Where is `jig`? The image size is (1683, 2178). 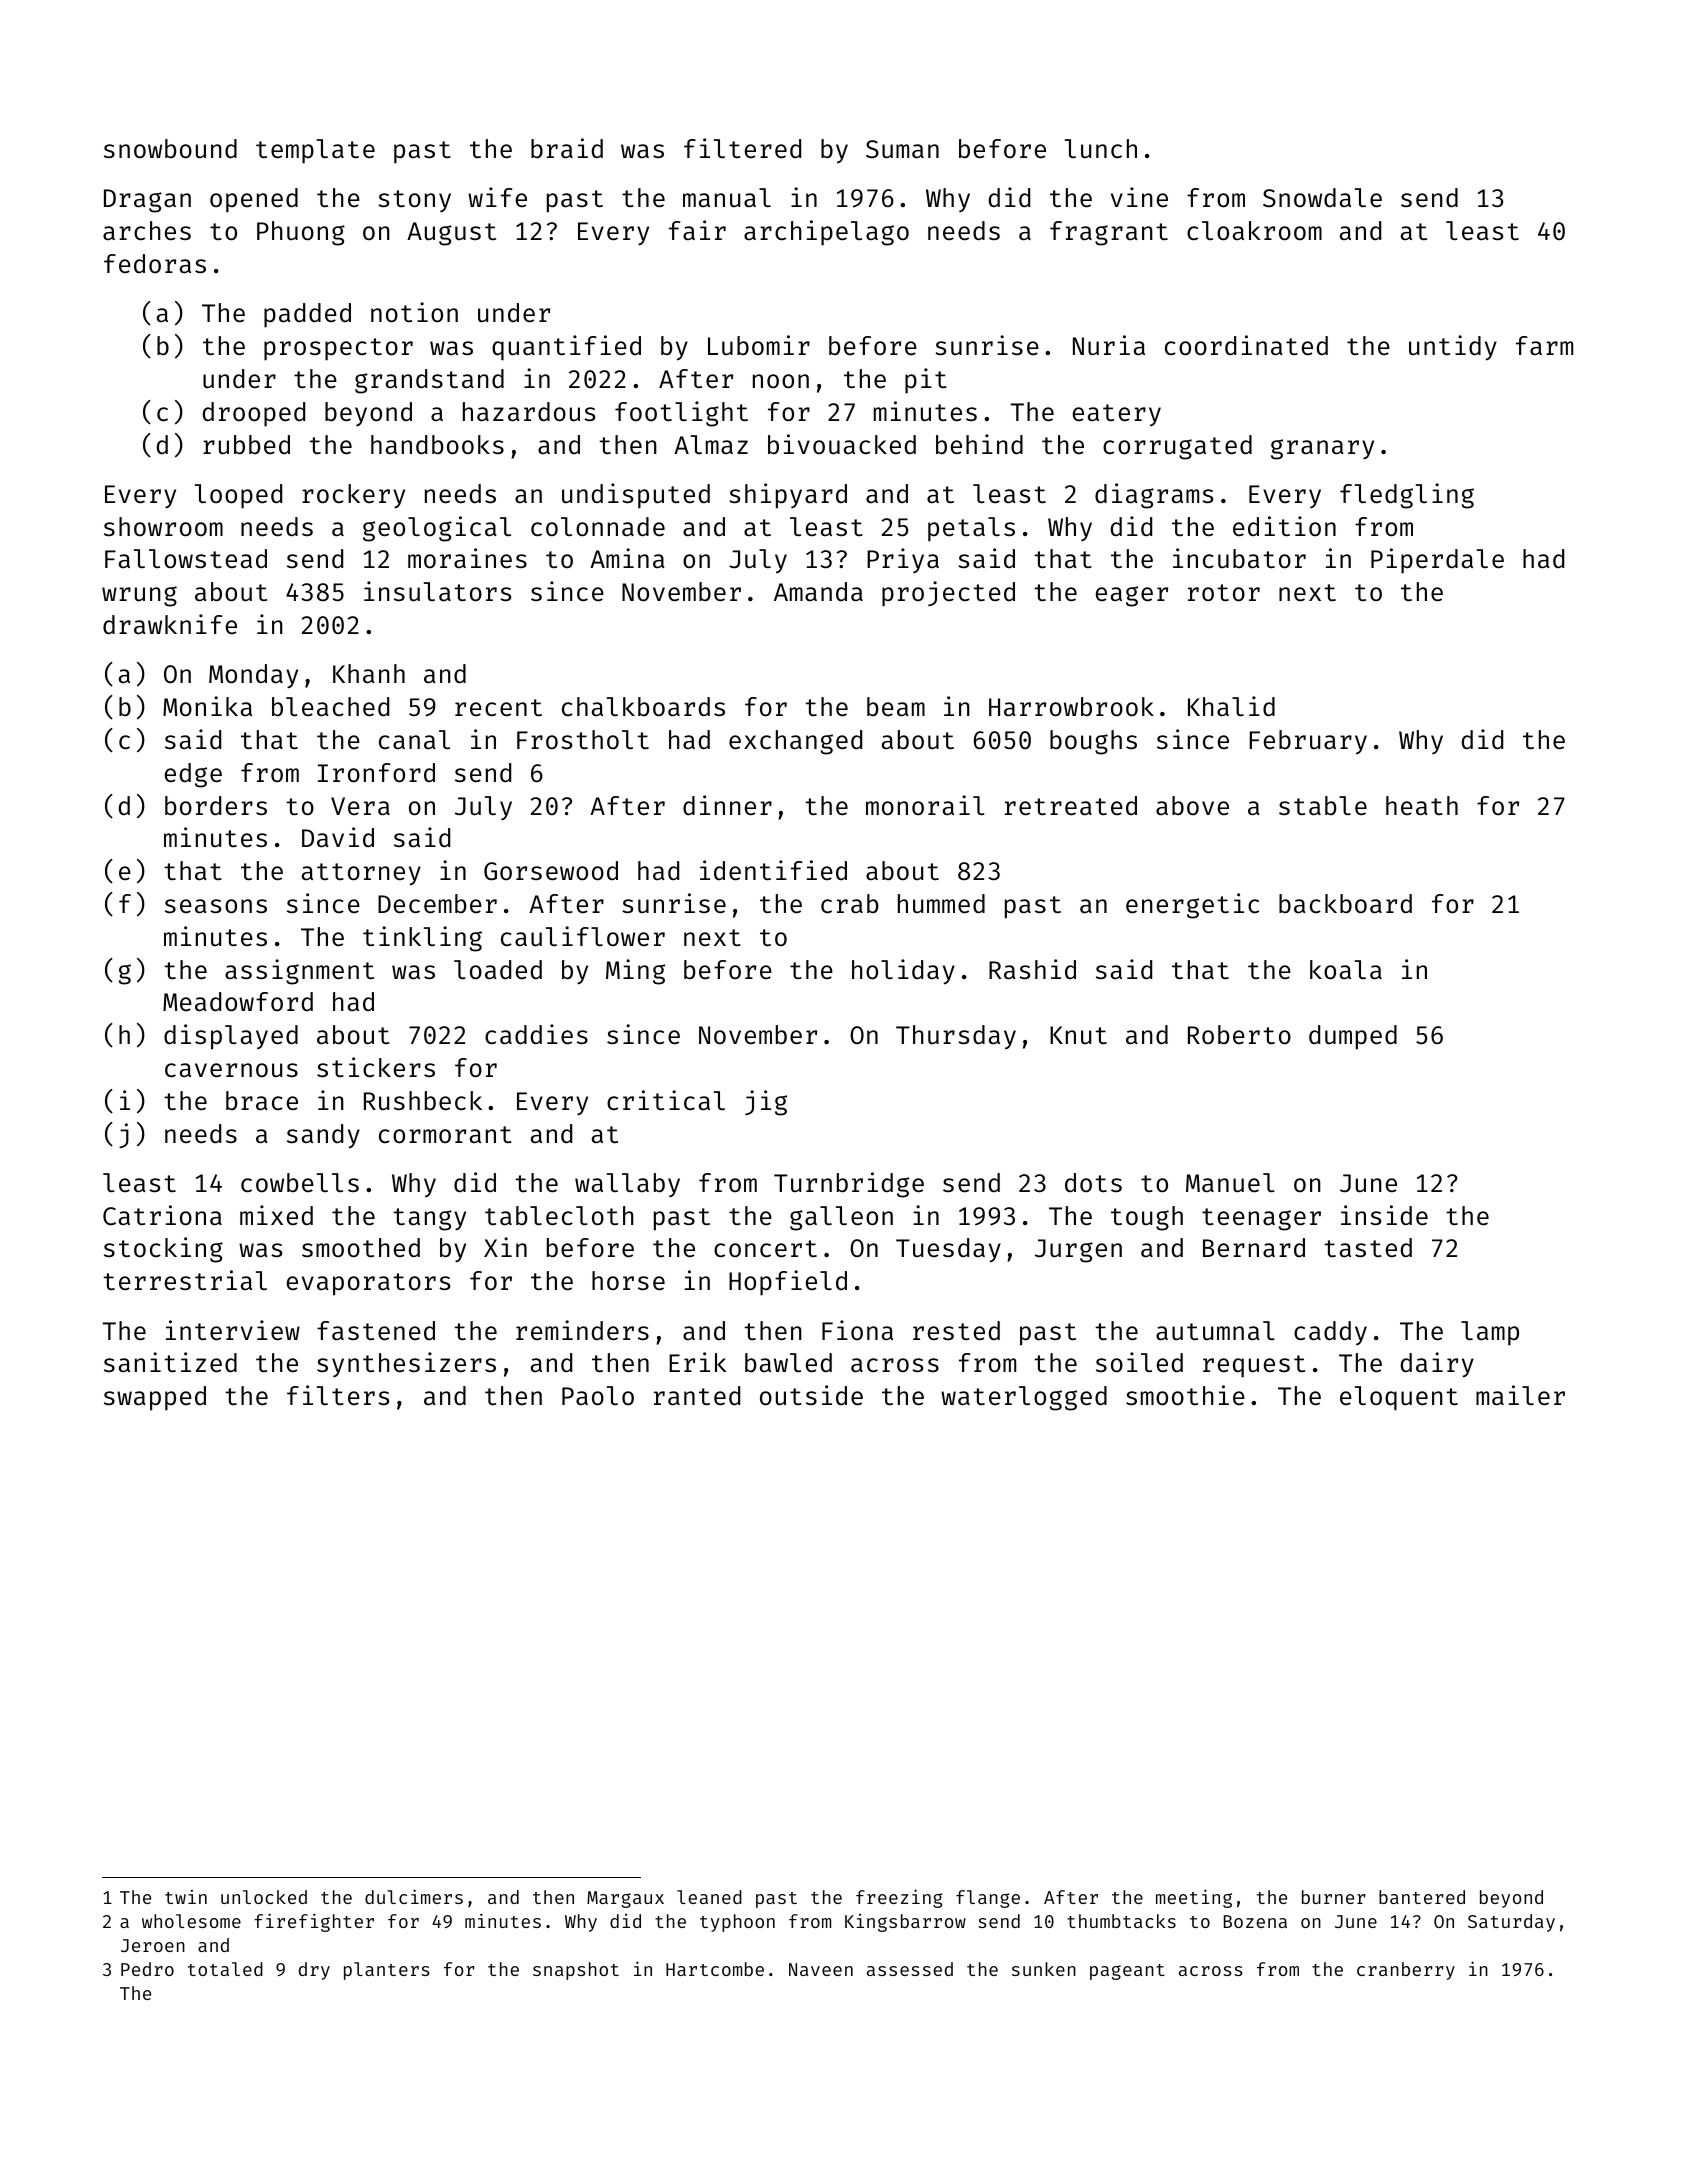
jig is located at coordinates (766, 1103).
